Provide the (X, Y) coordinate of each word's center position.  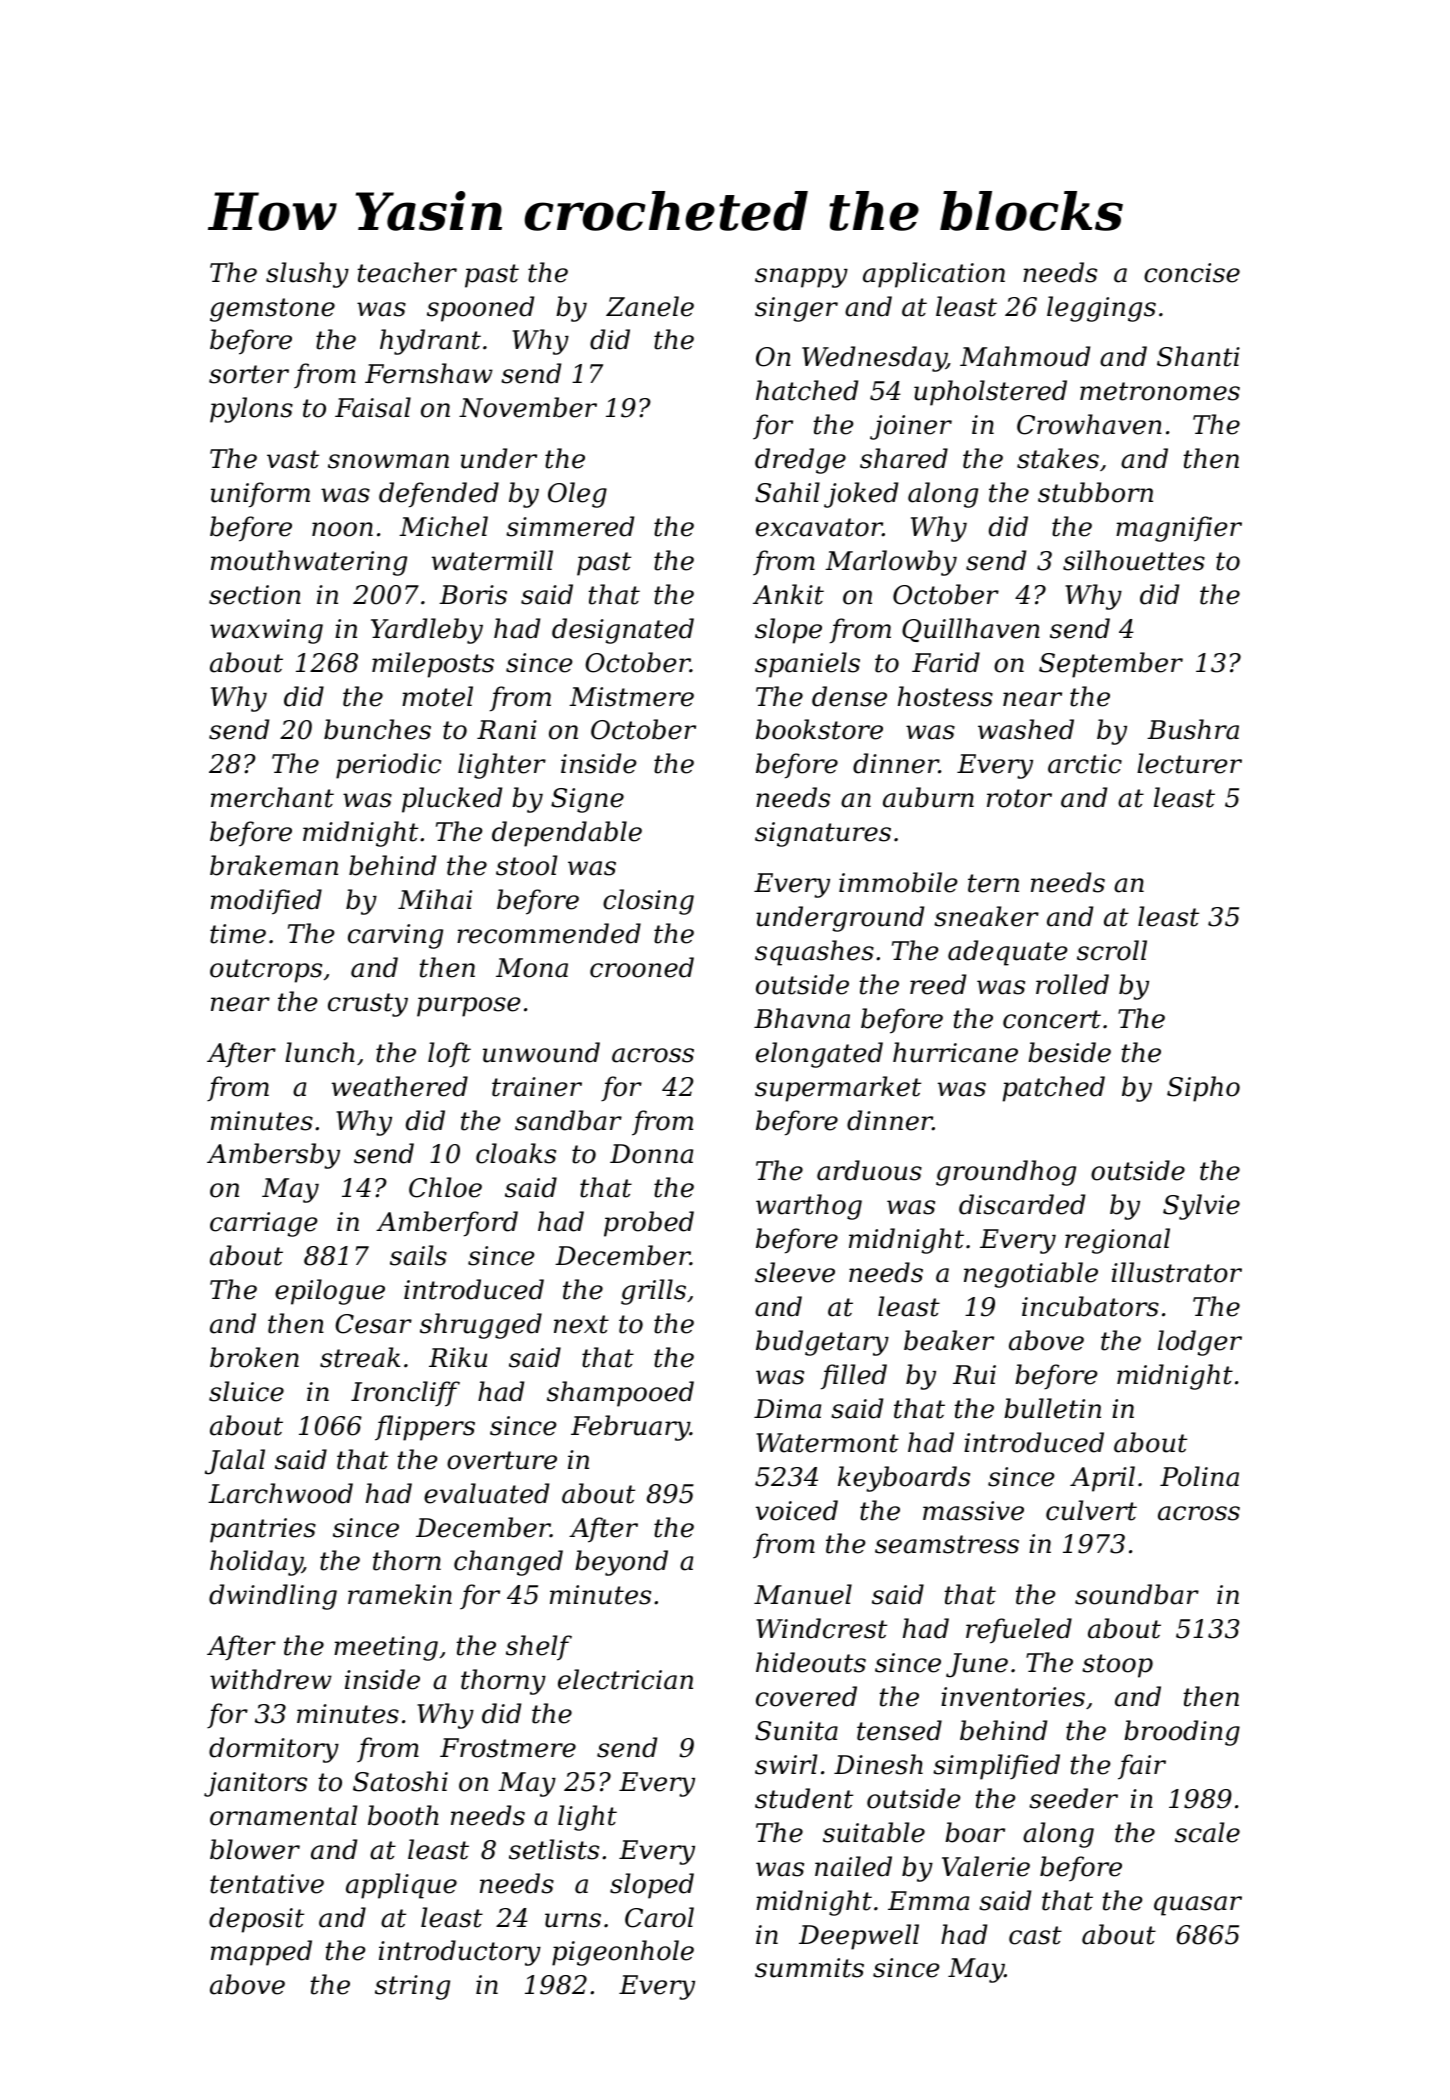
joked (861, 495)
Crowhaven (1089, 424)
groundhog (1006, 1173)
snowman (388, 461)
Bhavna (802, 1018)
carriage (264, 1224)
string (412, 1987)
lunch (320, 1052)
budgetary (822, 1343)
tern (993, 883)
